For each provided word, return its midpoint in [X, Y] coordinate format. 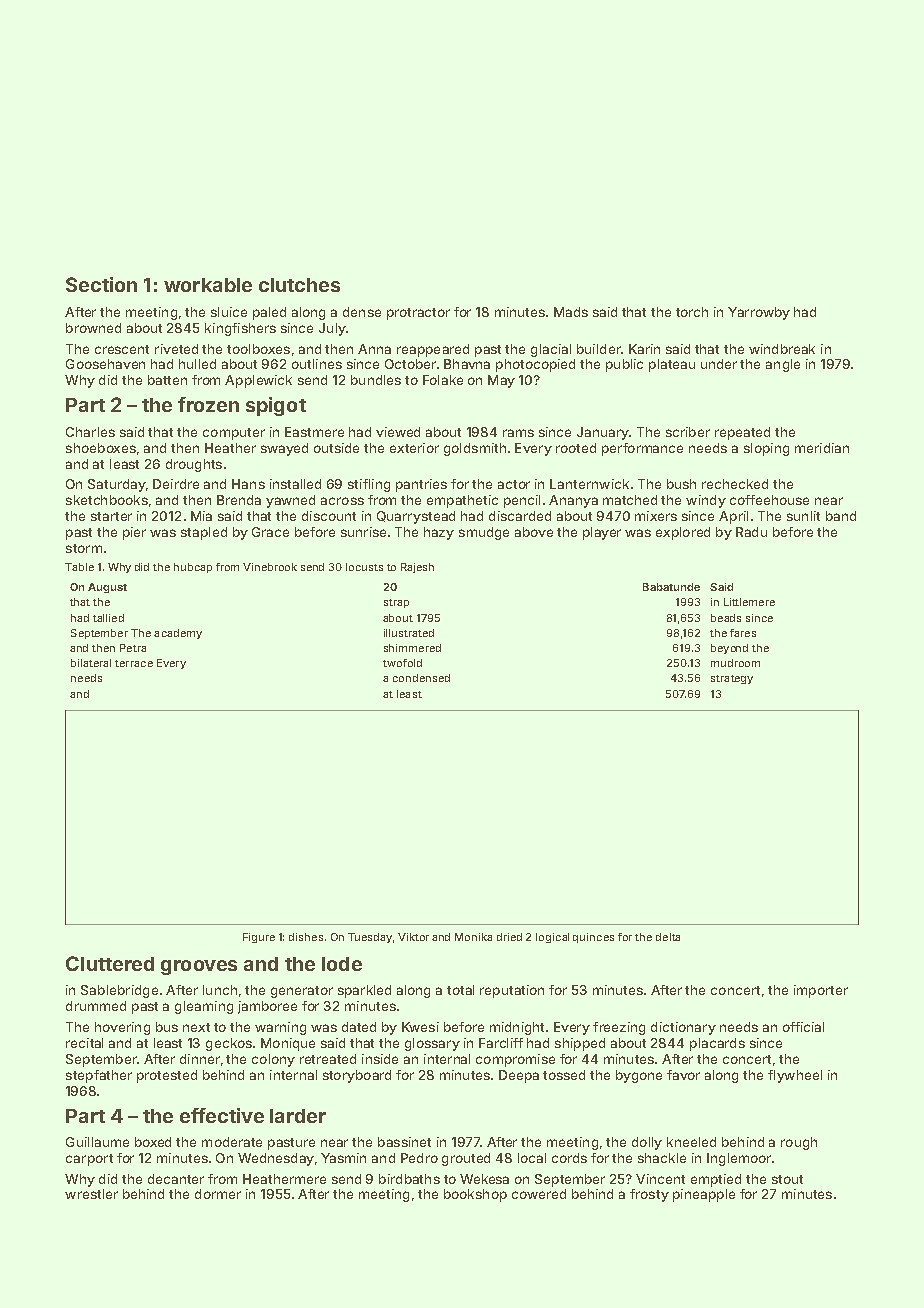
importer [821, 991]
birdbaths [409, 1179]
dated [359, 1027]
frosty [649, 1195]
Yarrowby [759, 313]
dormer [218, 1194]
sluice [229, 312]
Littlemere [749, 602]
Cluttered [110, 963]
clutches [299, 285]
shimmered [412, 648]
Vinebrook [270, 567]
